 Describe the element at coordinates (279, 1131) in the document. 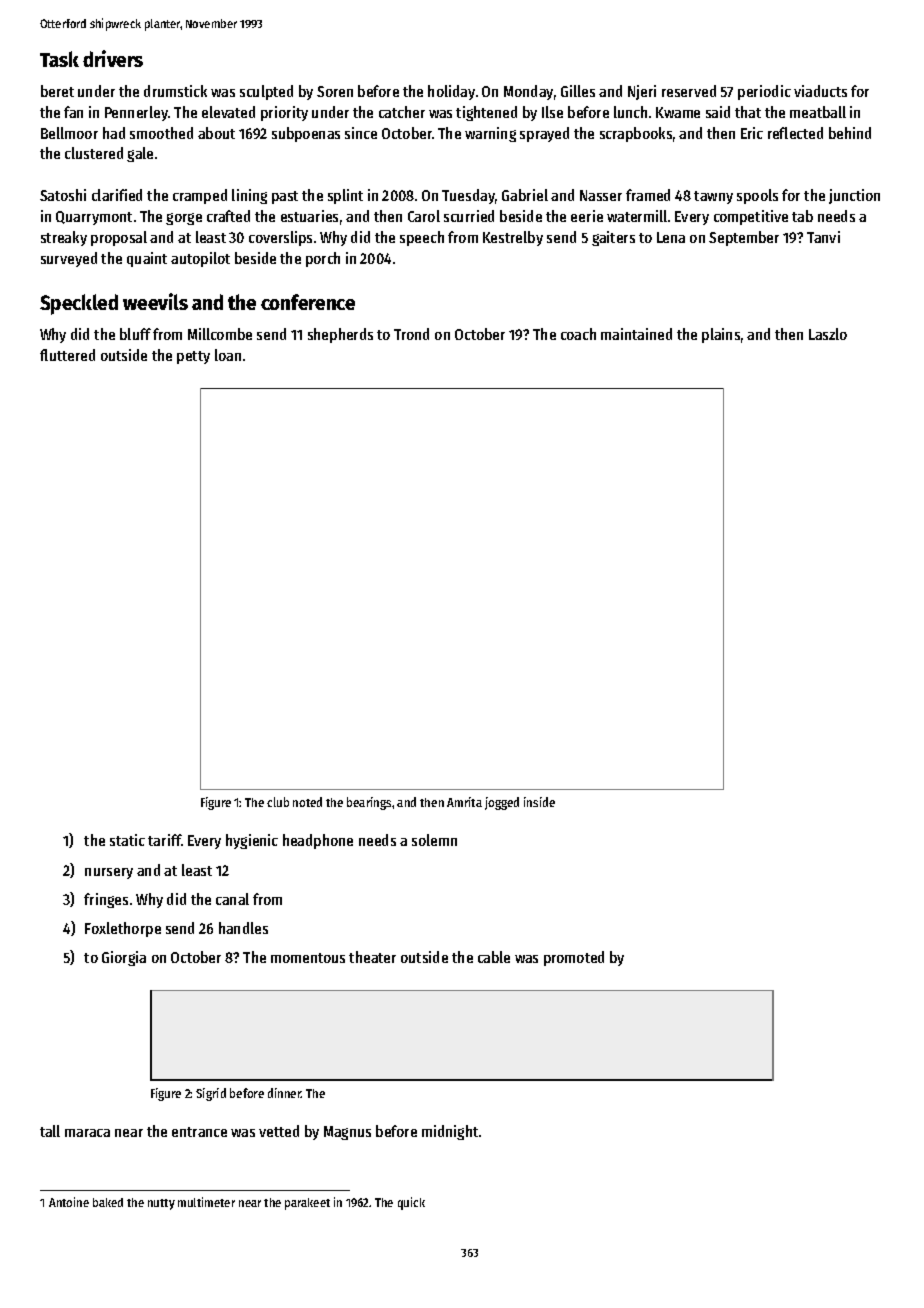

I see `vetted` at that location.
